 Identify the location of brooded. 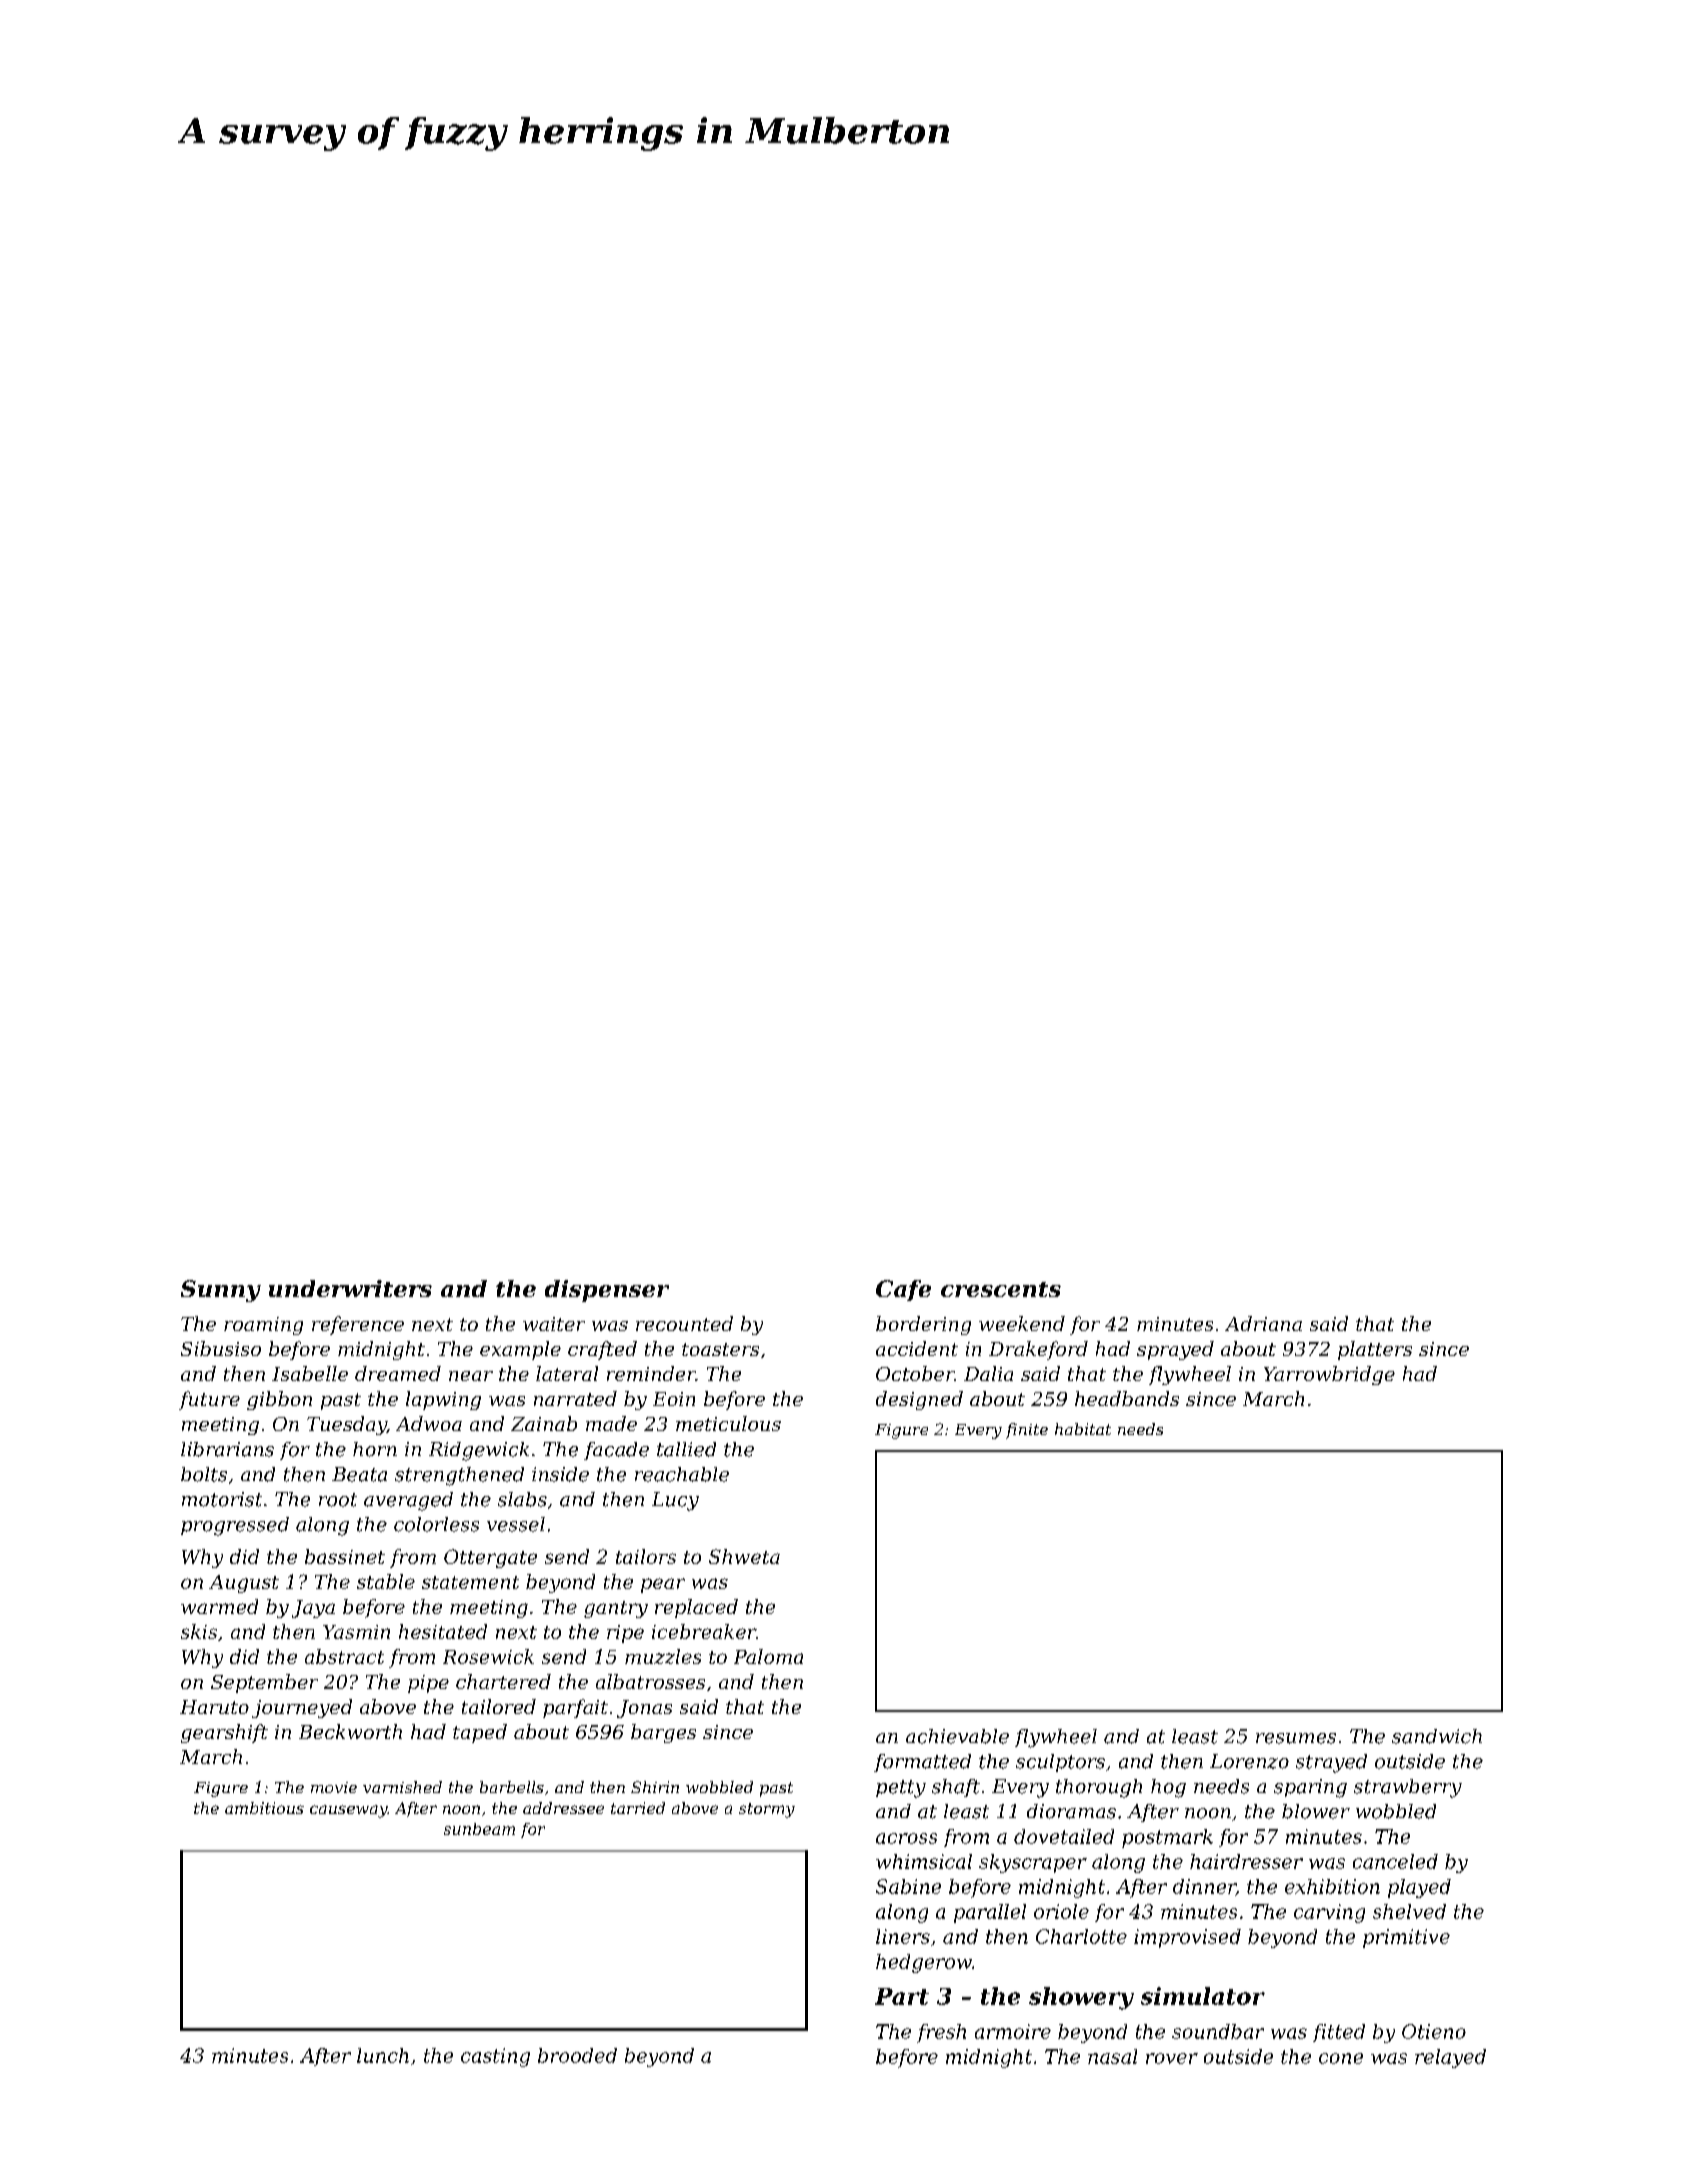
(577, 2055).
